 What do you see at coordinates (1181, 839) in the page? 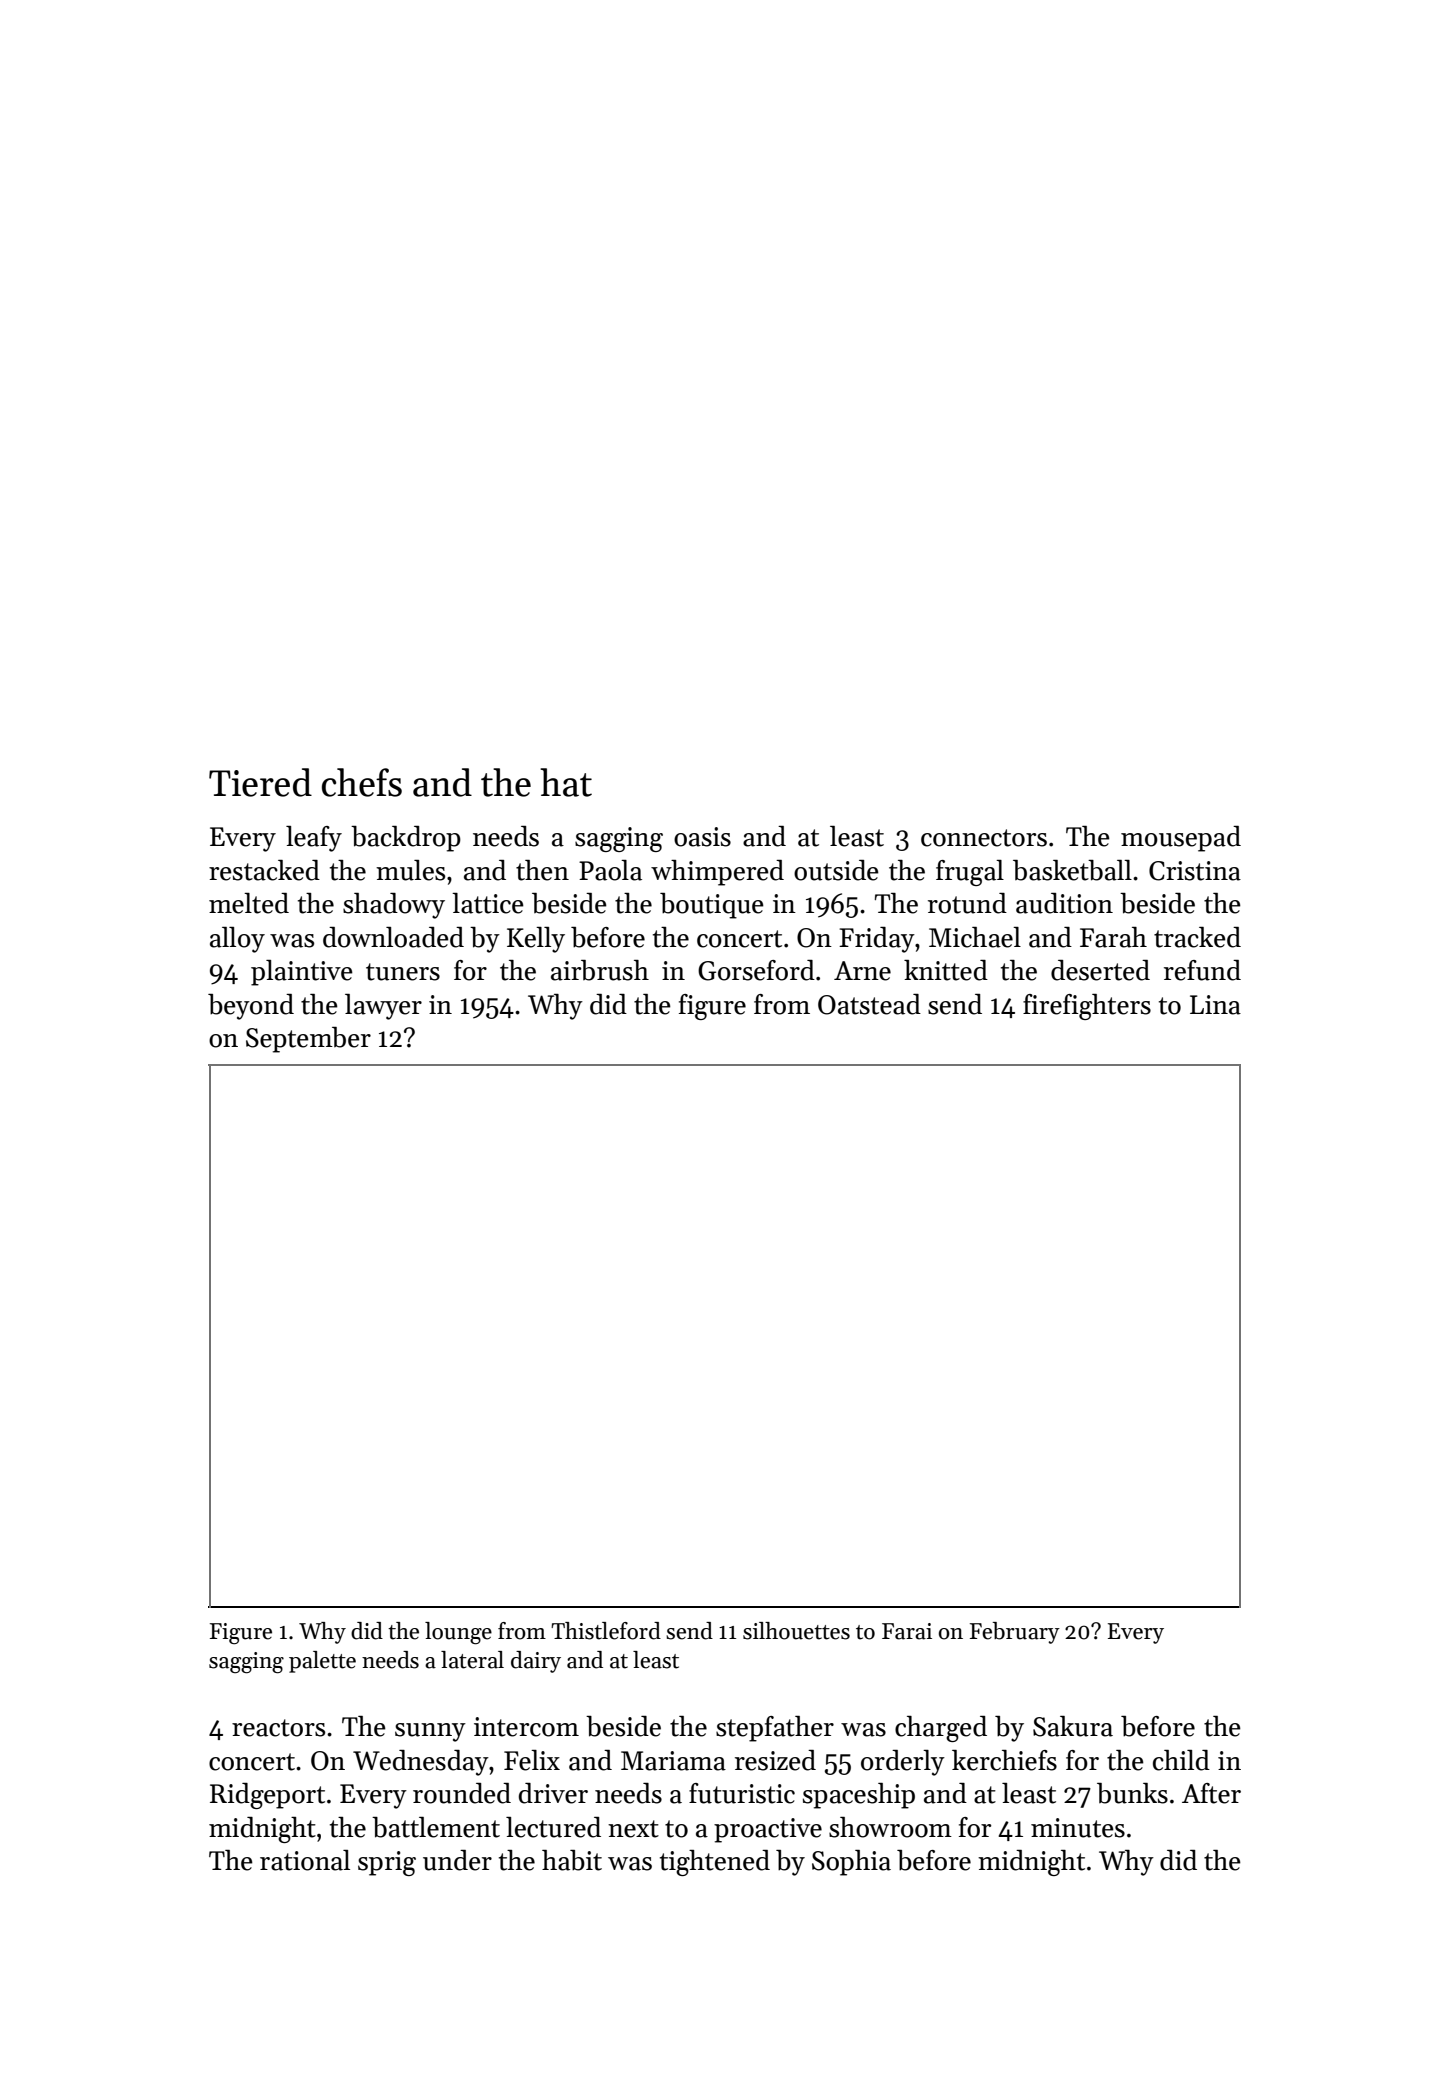
I see `mousepad` at bounding box center [1181, 839].
